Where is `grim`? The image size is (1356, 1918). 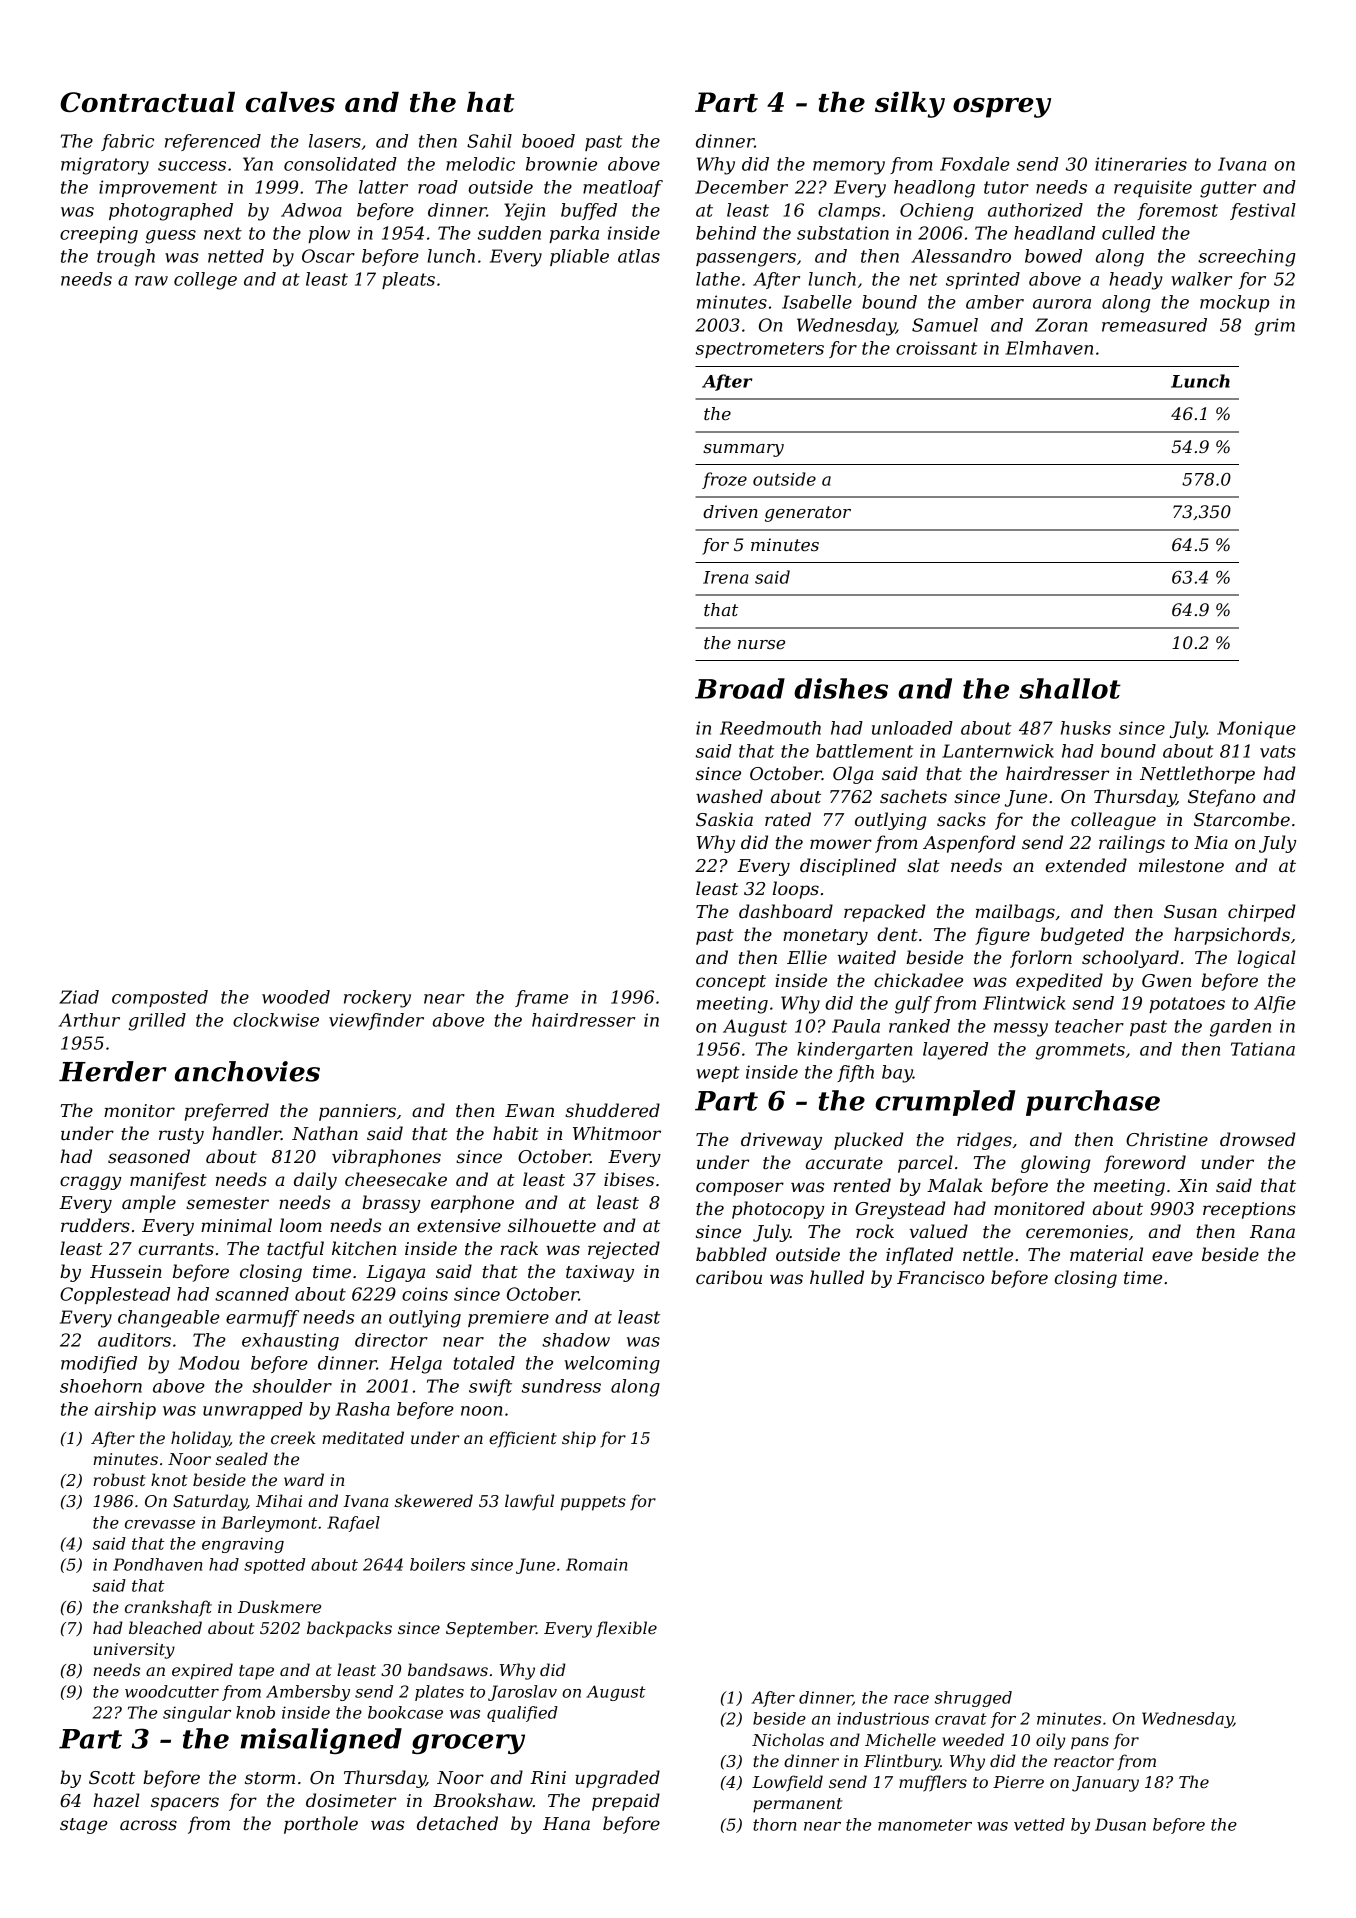
grim is located at coordinates (1274, 327).
